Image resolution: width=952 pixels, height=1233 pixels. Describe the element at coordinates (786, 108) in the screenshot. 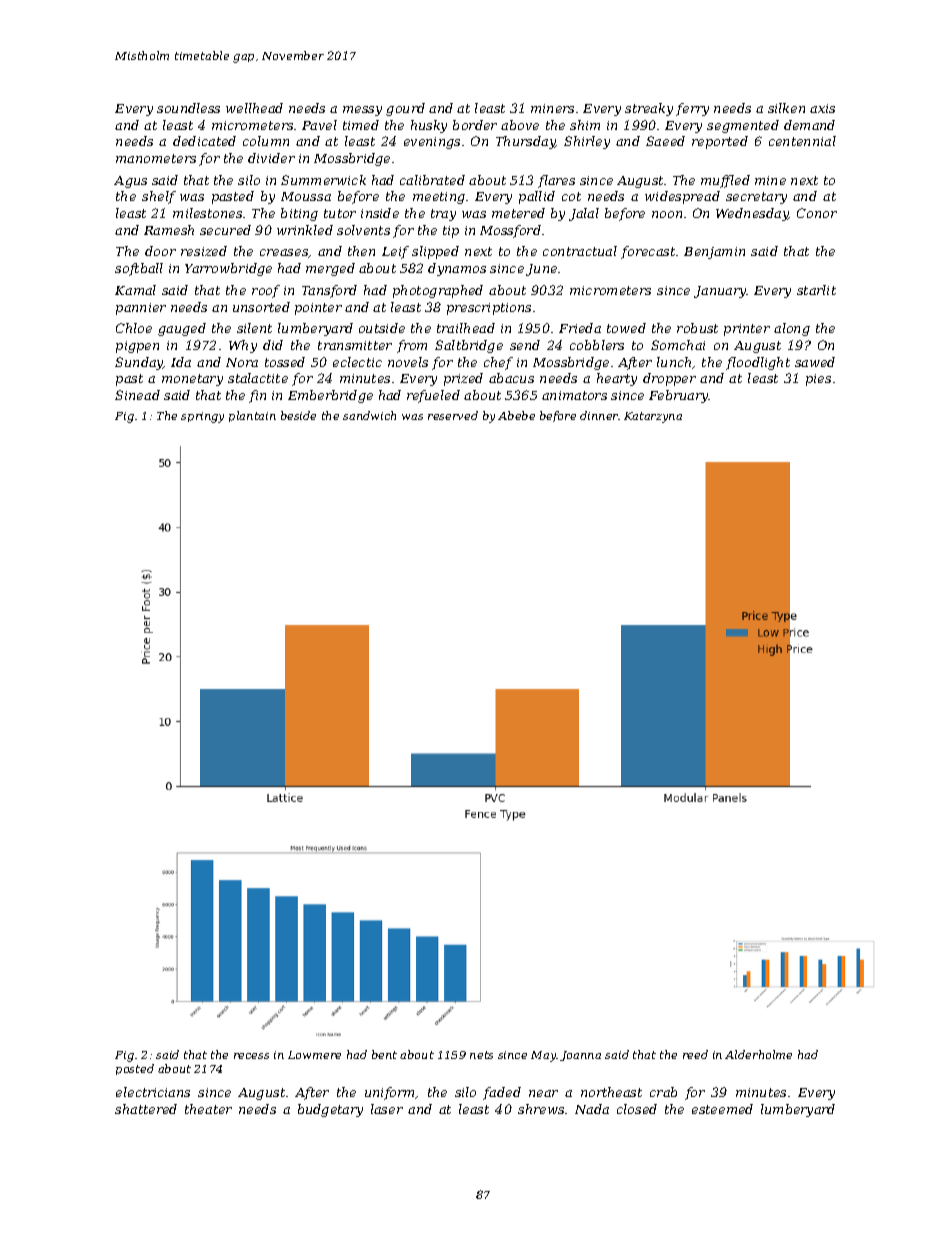

I see `silken` at that location.
